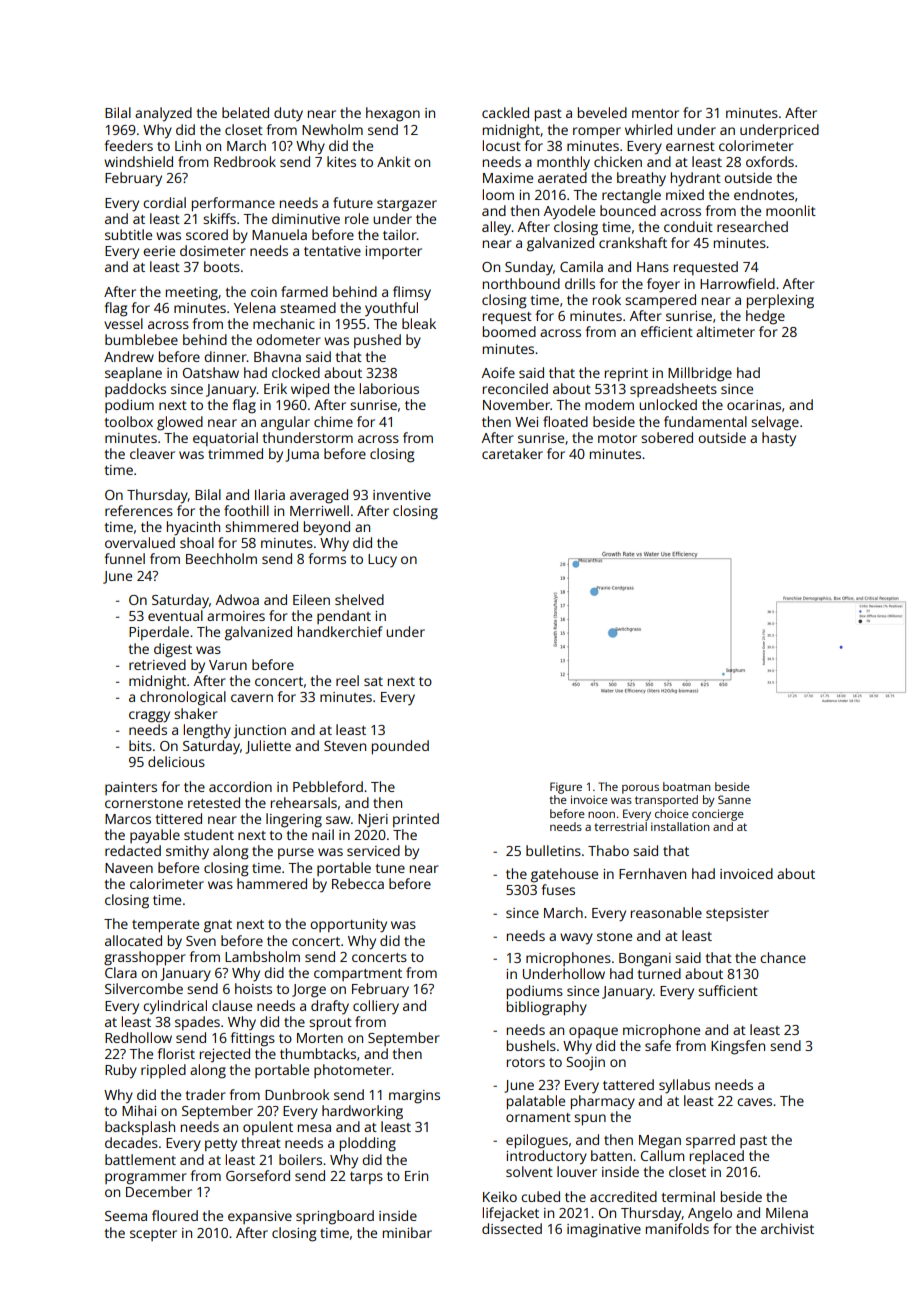  Describe the element at coordinates (779, 439) in the screenshot. I see `hasty` at that location.
